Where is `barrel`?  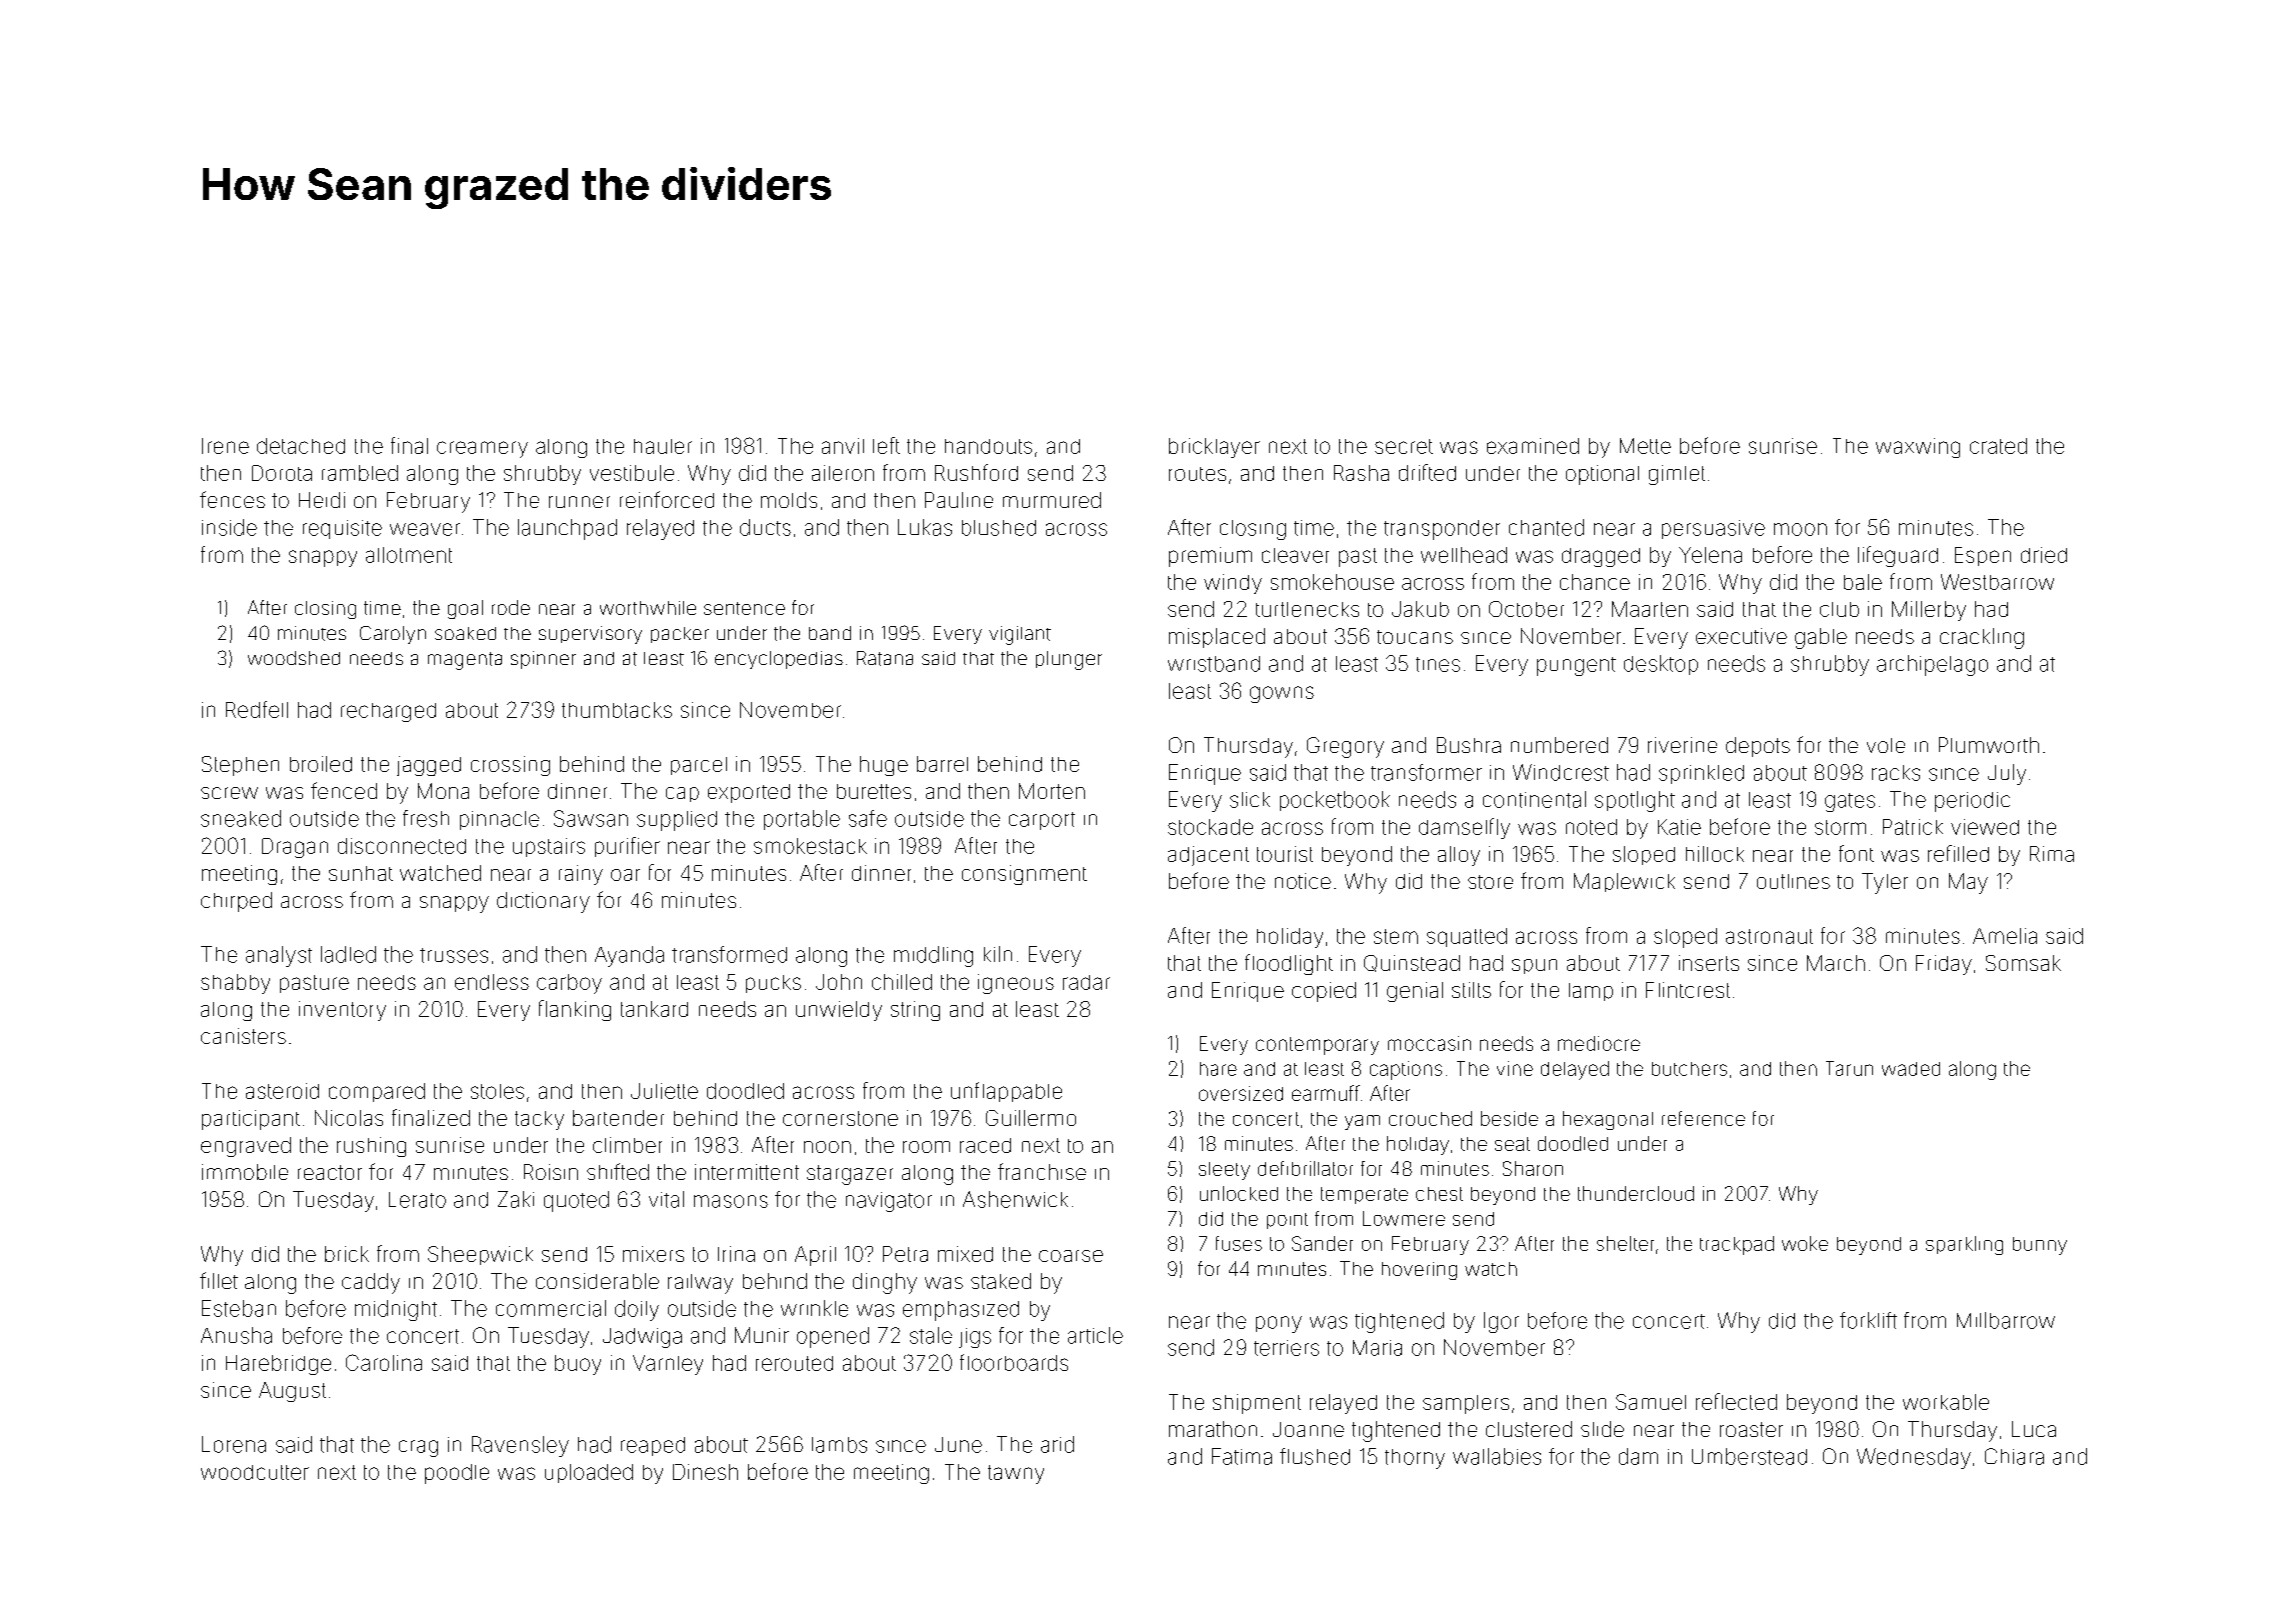
barrel is located at coordinates (942, 764).
